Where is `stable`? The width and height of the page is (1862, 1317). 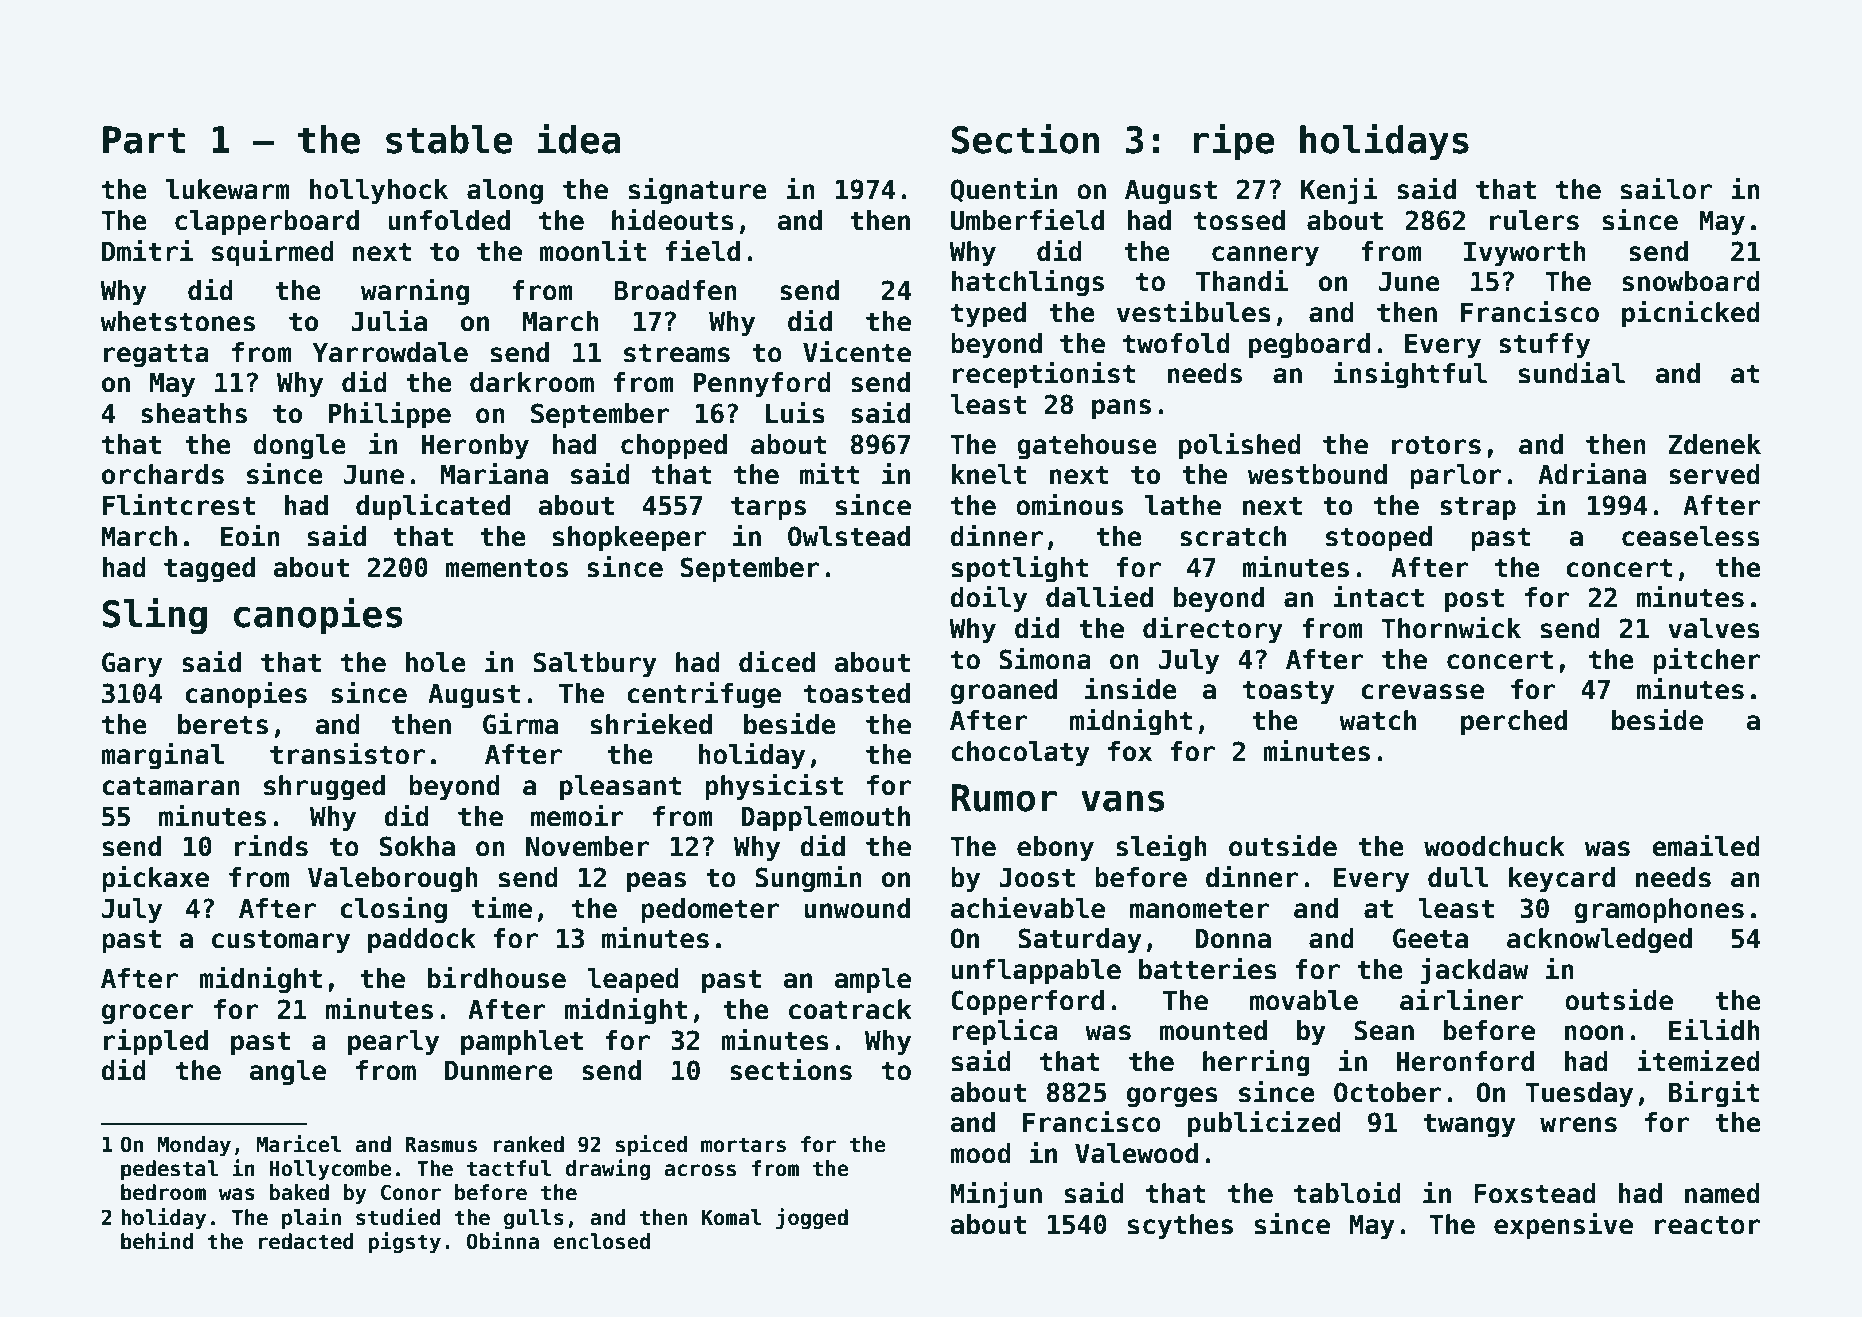 stable is located at coordinates (449, 139).
